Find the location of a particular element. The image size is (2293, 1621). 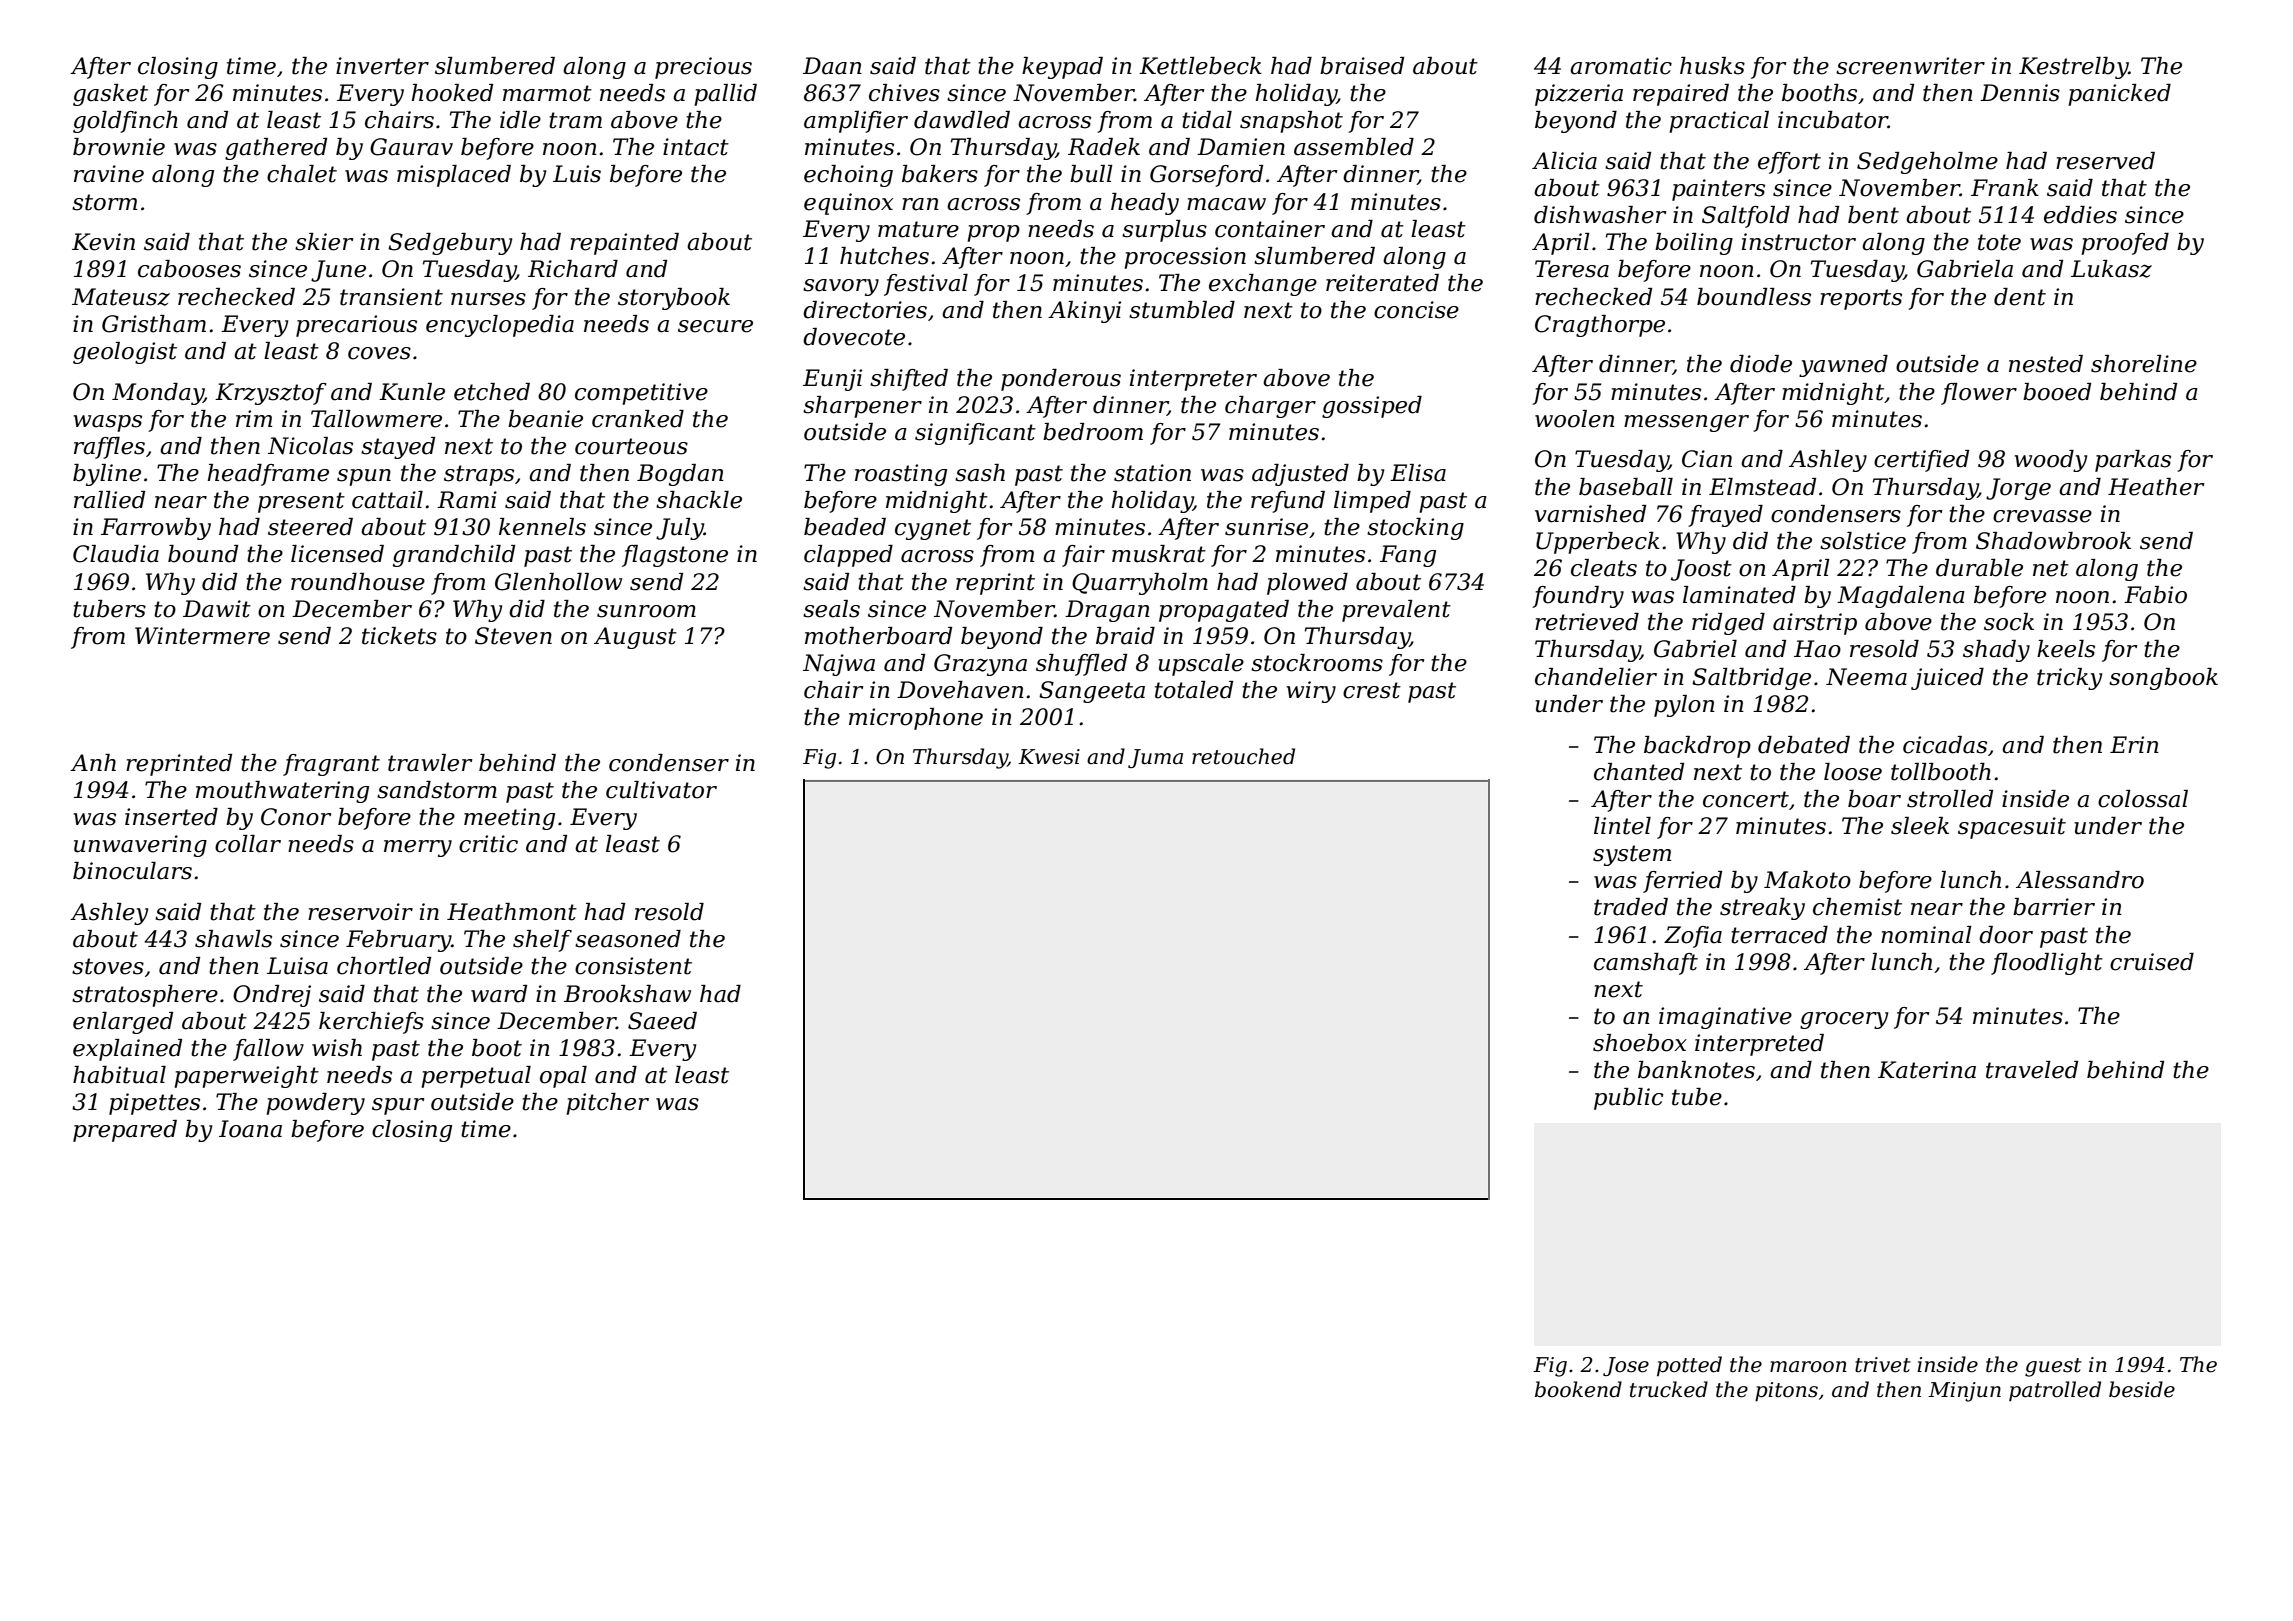

Glenhollow is located at coordinates (558, 582).
